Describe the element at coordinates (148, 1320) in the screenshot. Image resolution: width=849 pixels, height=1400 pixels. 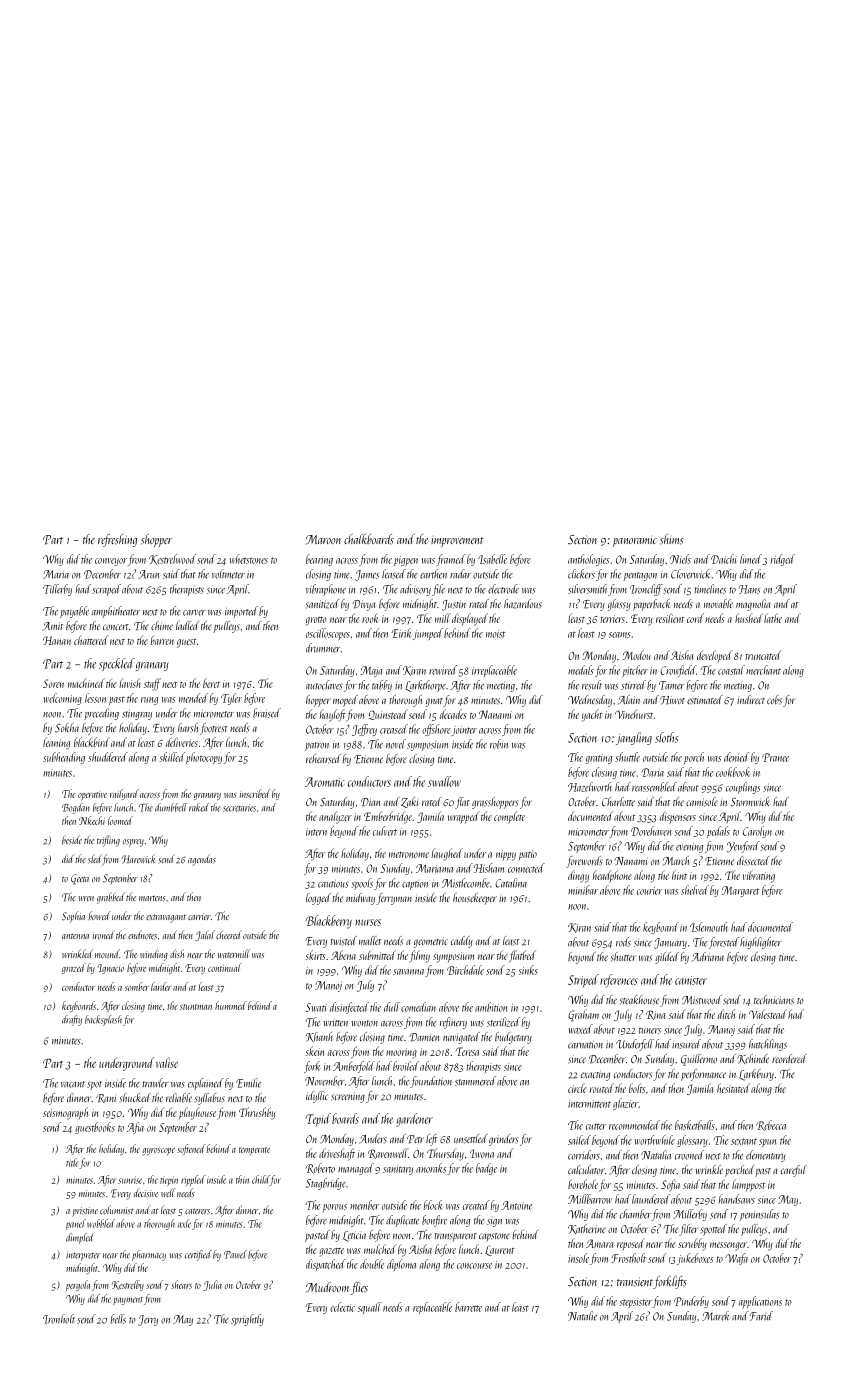
I see `Jerry` at that location.
